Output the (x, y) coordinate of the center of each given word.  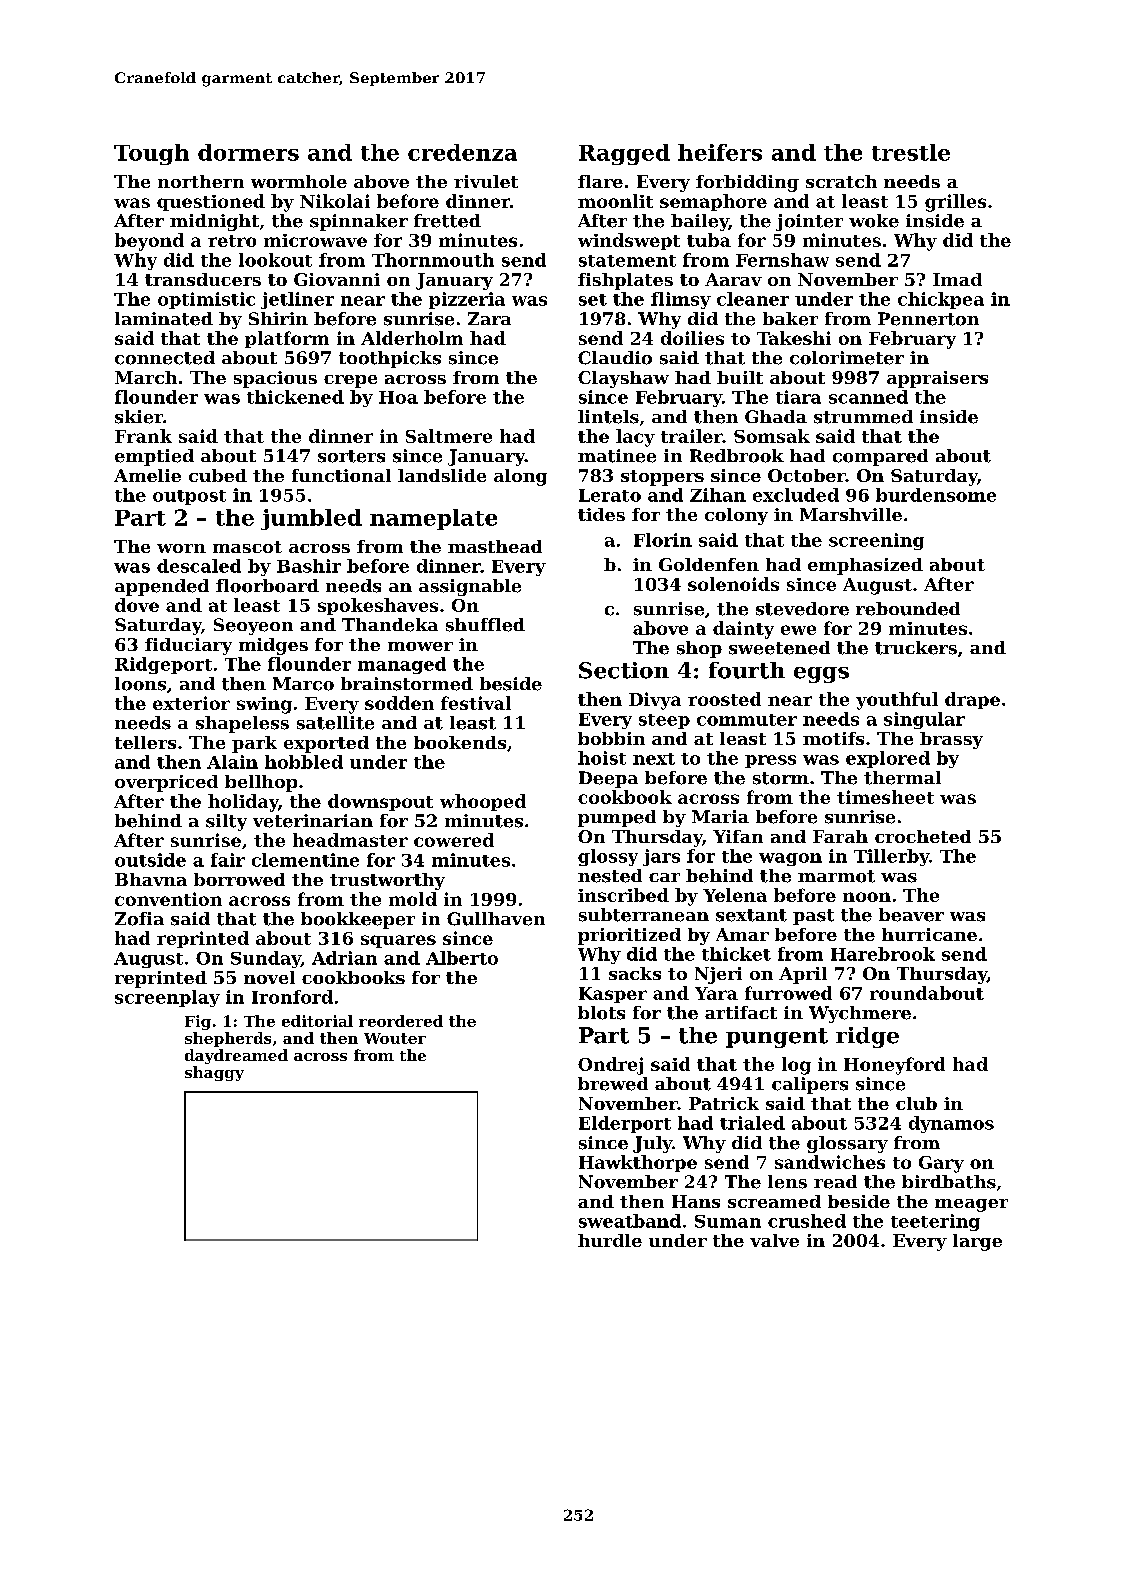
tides (601, 514)
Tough (151, 154)
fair (228, 860)
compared (880, 457)
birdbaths (949, 1182)
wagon (790, 859)
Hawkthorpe (638, 1163)
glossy (608, 857)
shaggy (214, 1073)
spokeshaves (378, 606)
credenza (462, 152)
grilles (955, 203)
